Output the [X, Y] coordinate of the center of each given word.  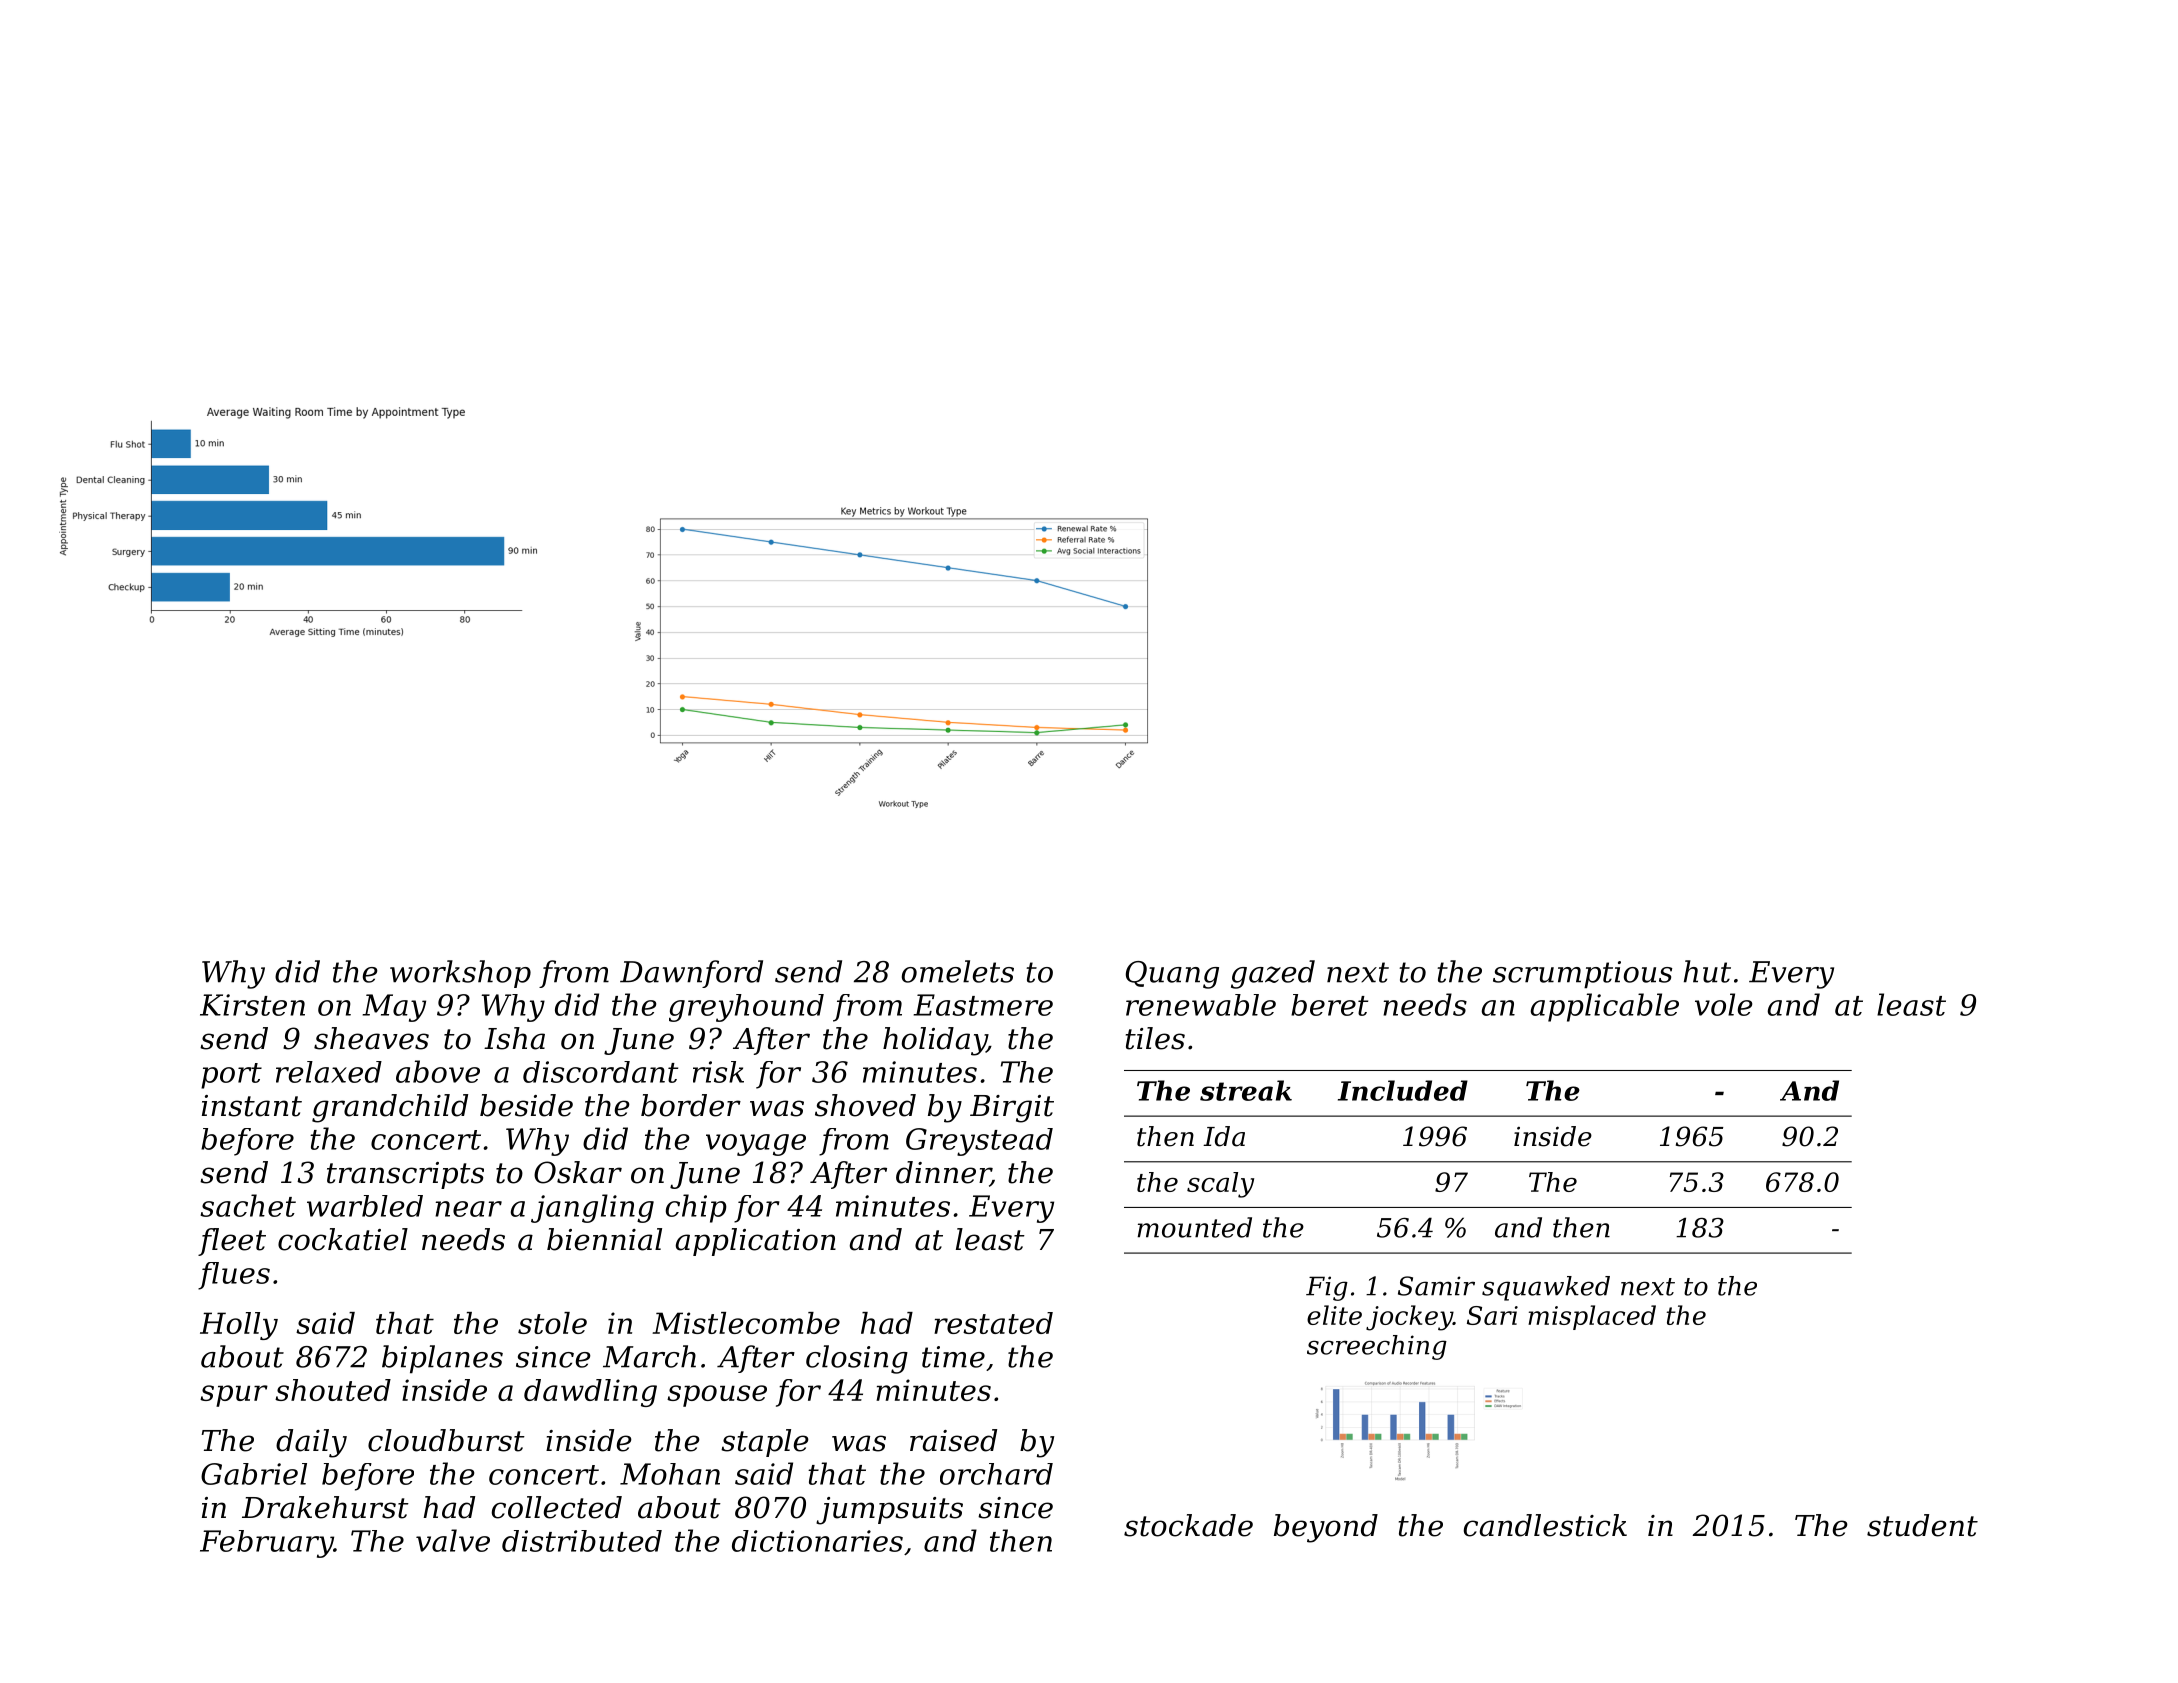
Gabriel [254, 1474]
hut [1707, 971]
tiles [1155, 1038]
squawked [1546, 1288]
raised [953, 1440]
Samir [1436, 1286]
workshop [460, 974]
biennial [604, 1239]
